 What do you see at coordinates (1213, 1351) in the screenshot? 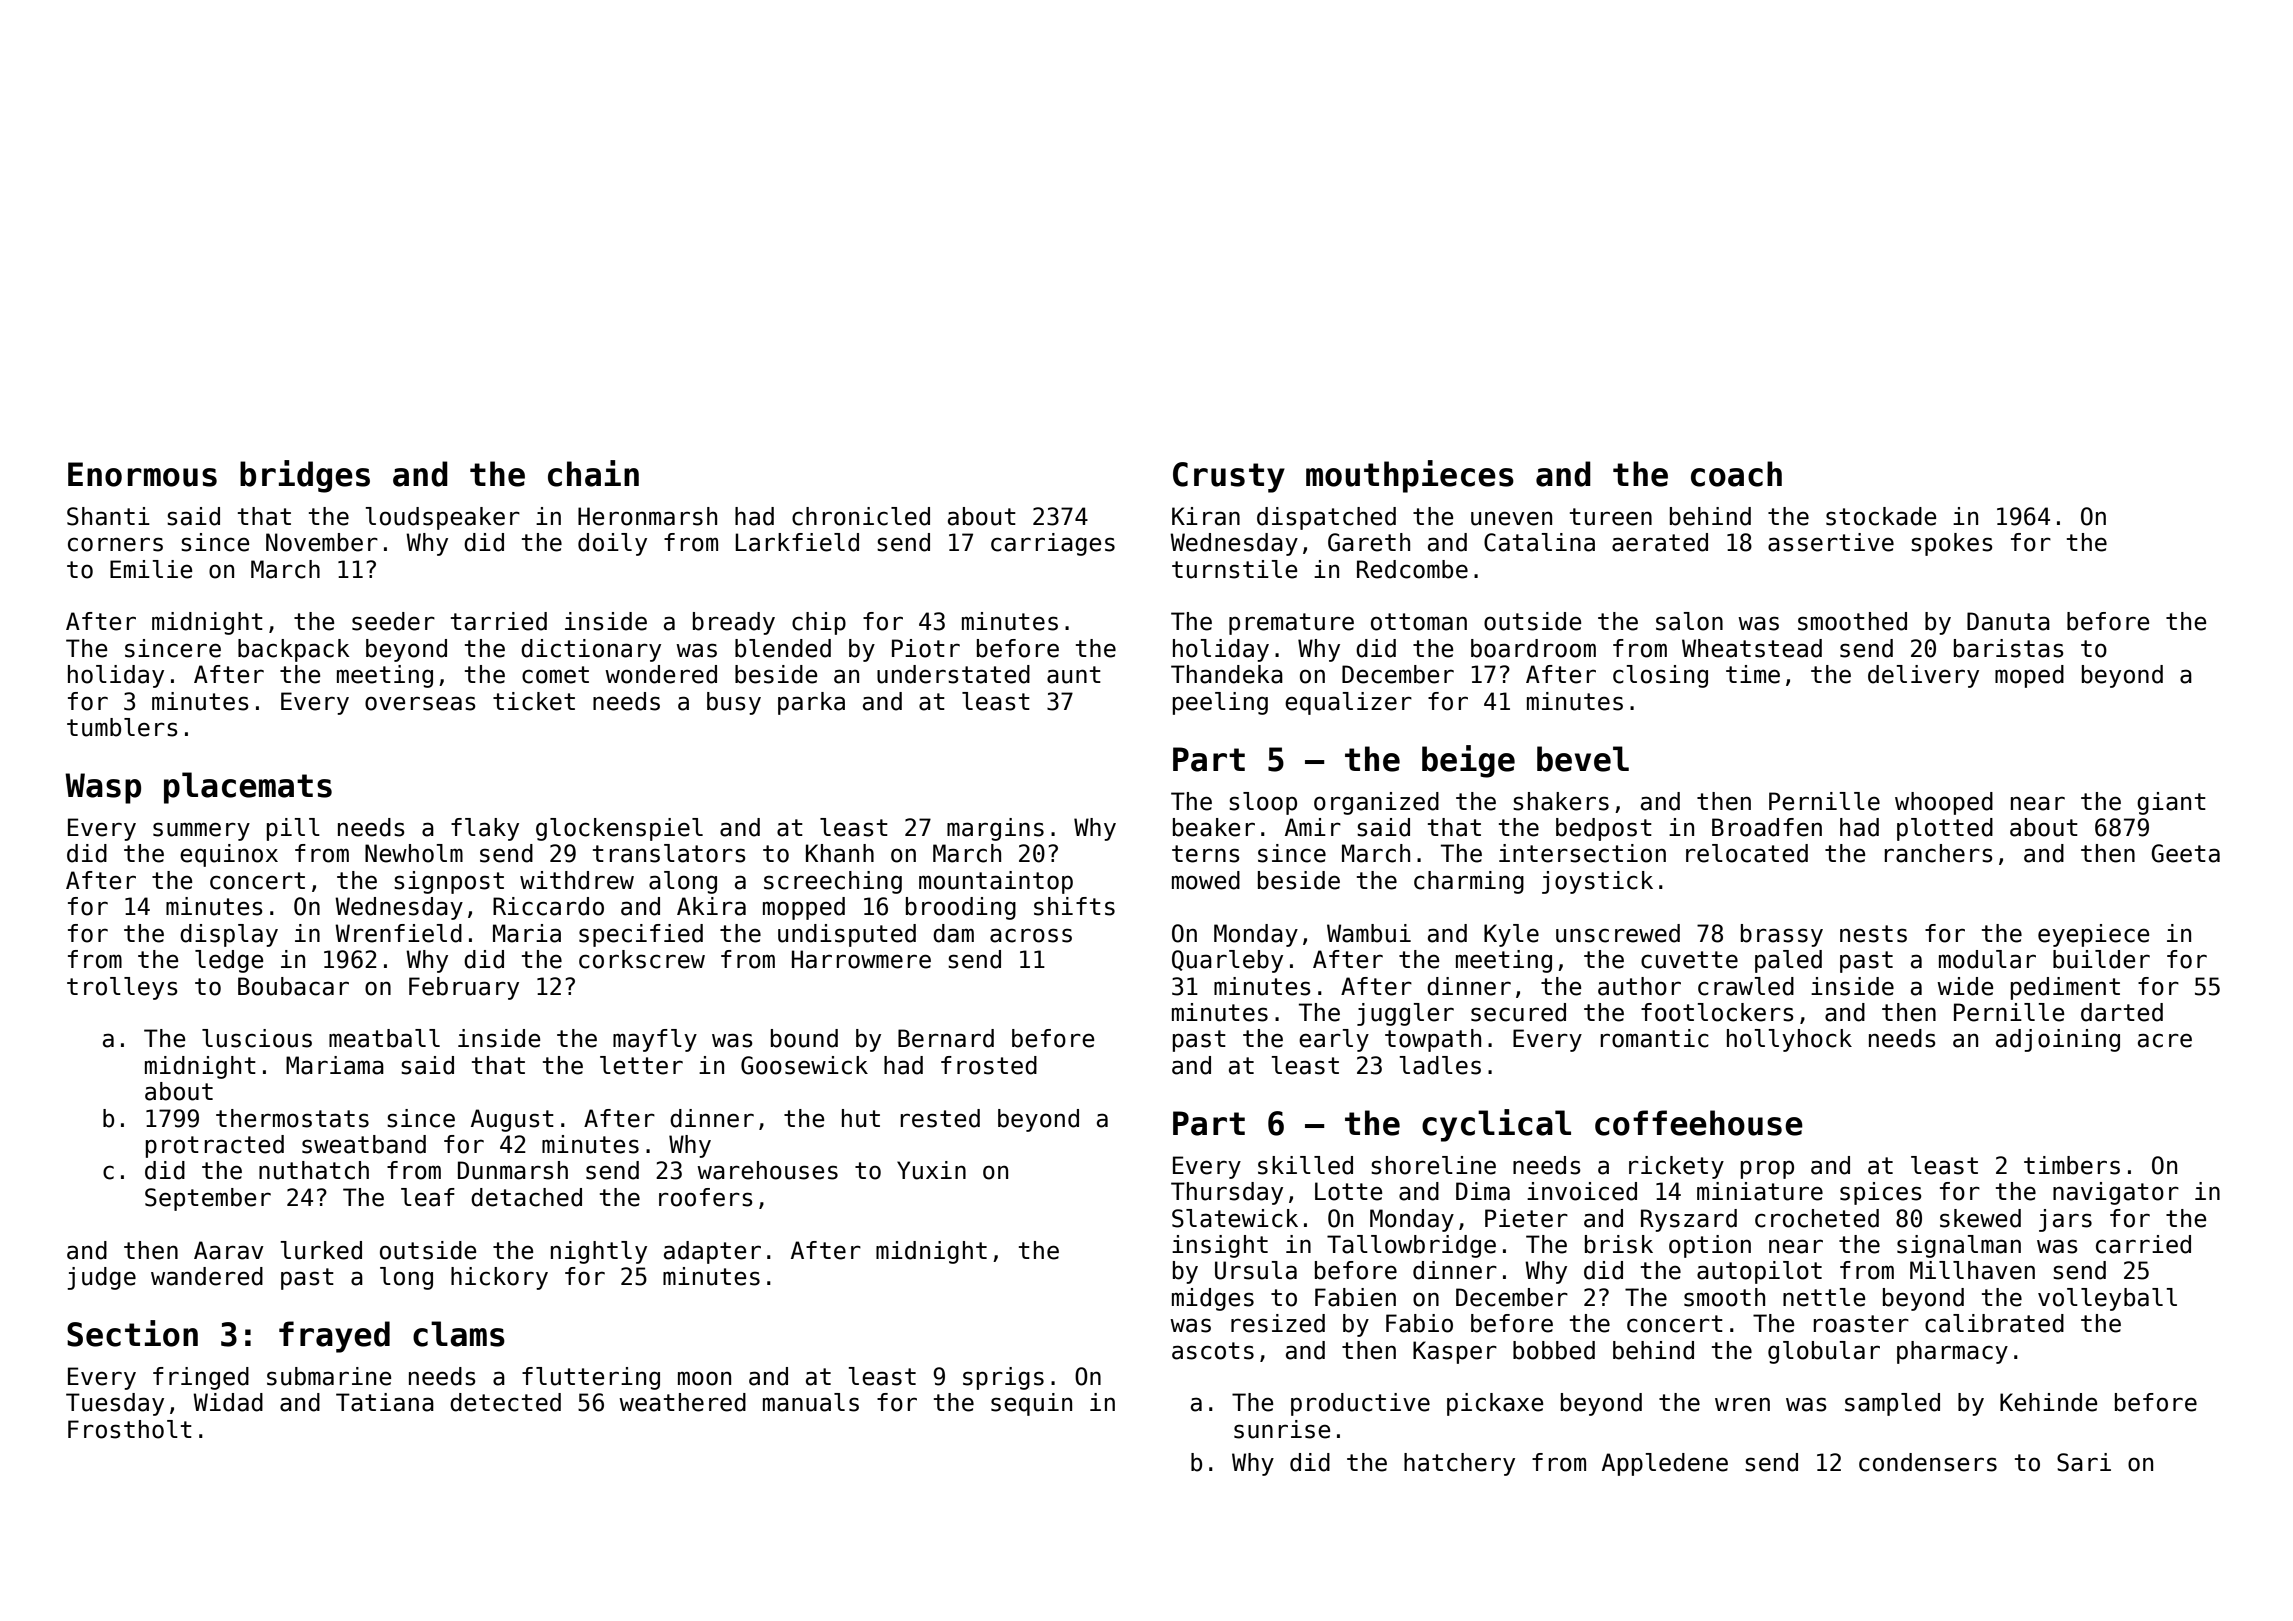
I see `ascots` at bounding box center [1213, 1351].
